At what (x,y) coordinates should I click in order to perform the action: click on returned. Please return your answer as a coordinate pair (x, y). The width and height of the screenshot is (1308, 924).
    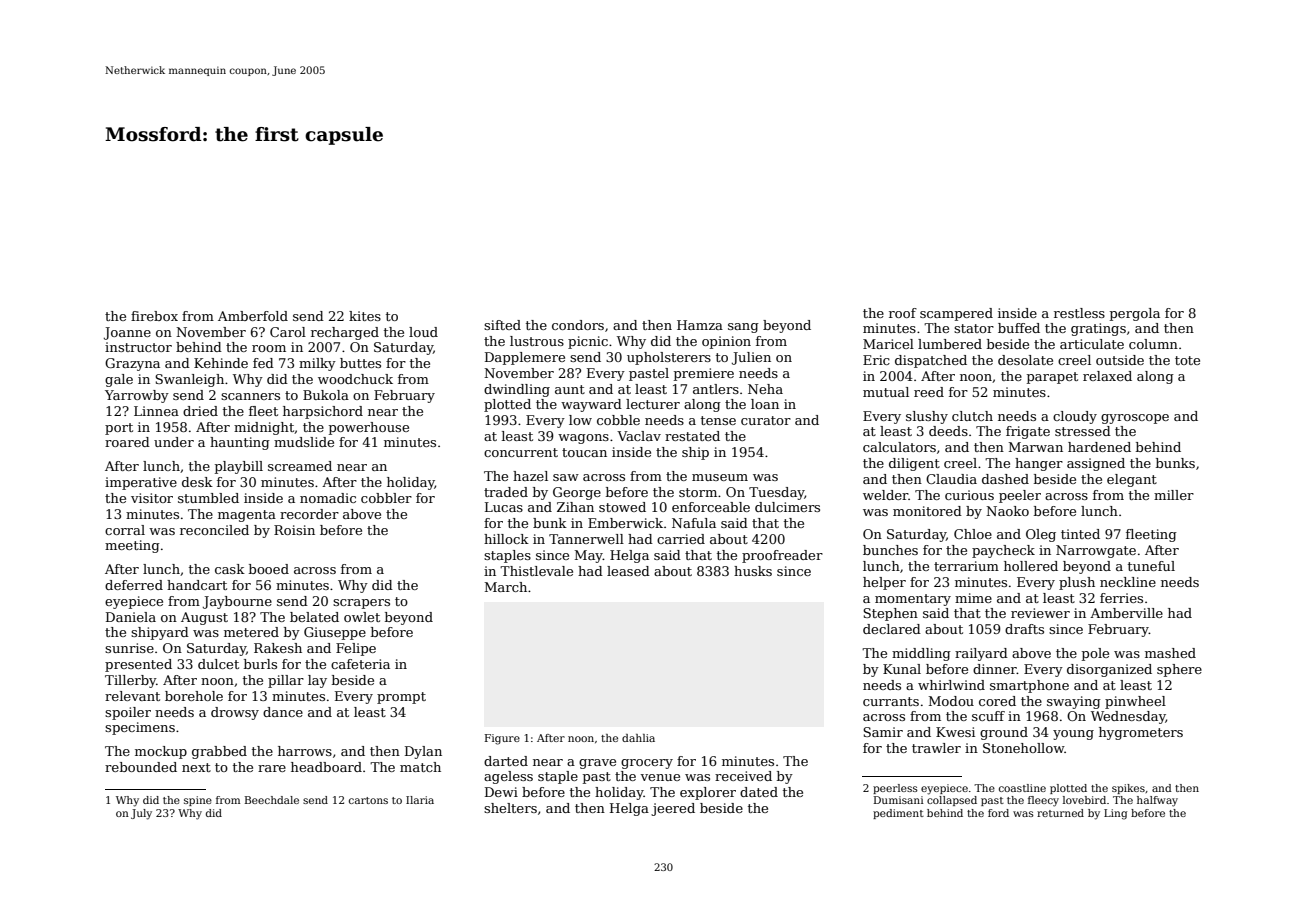
    Looking at the image, I should click on (1060, 813).
